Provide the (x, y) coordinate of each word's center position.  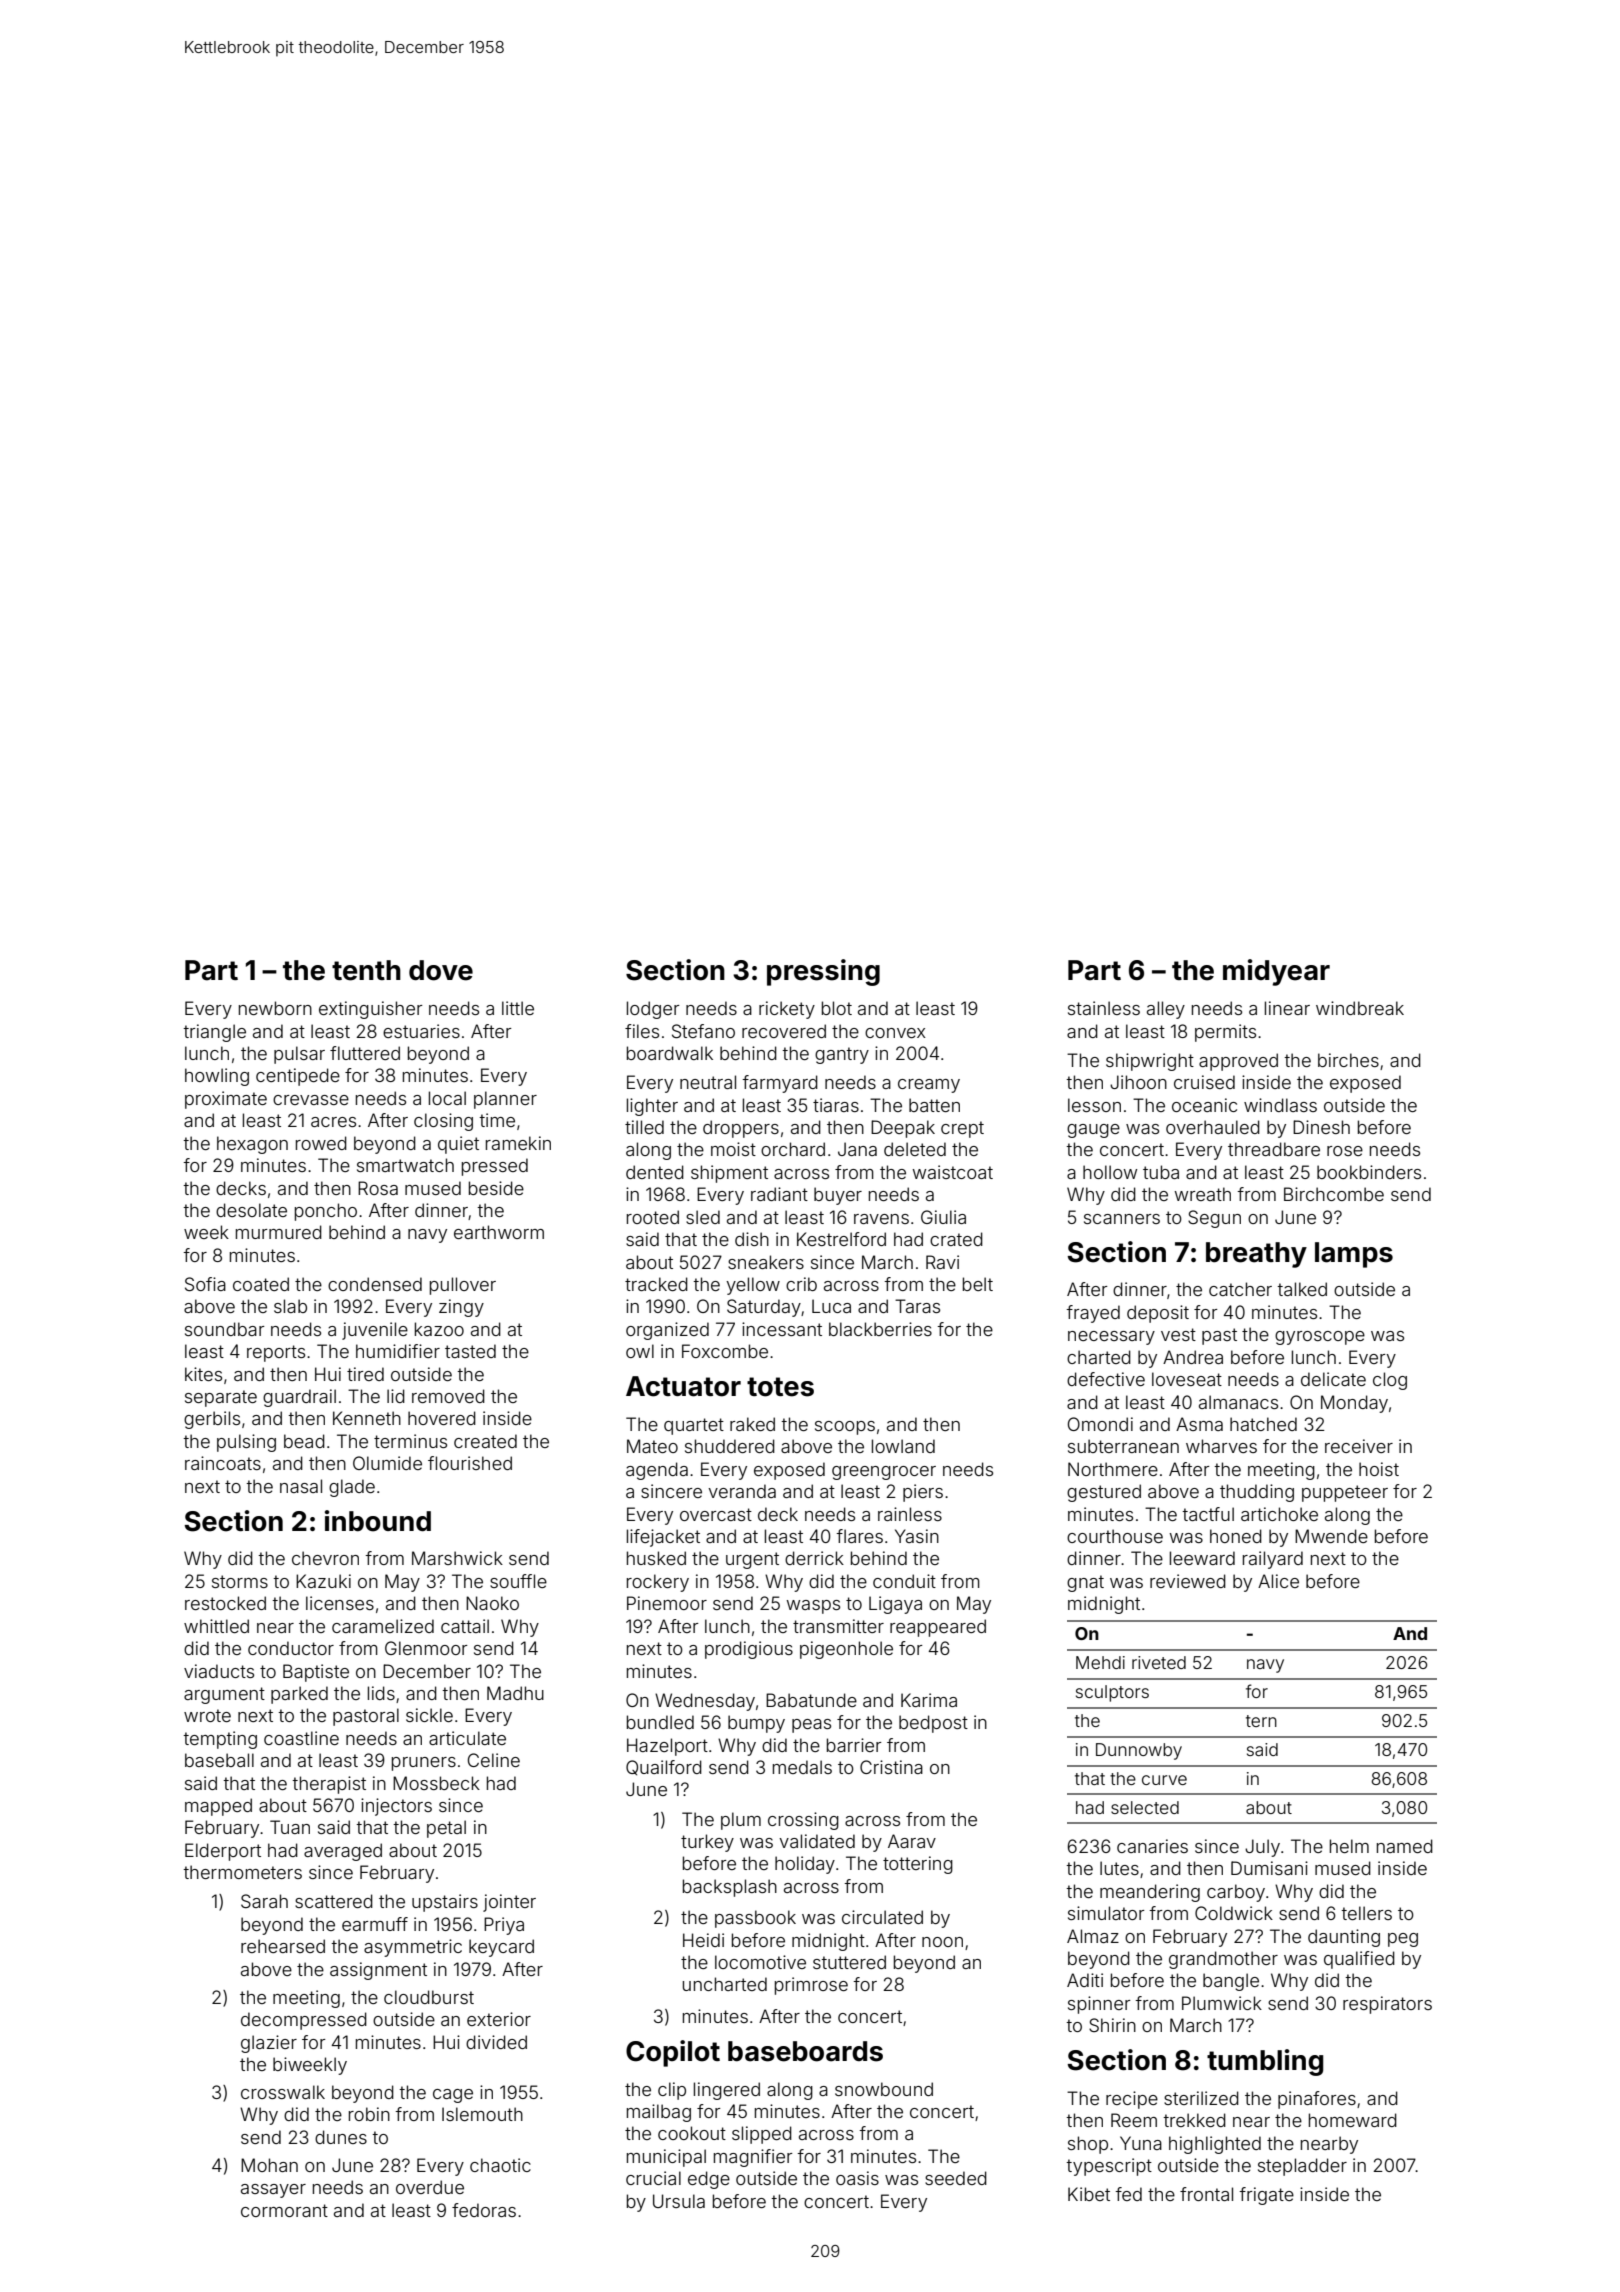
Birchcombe (1334, 1194)
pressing (823, 972)
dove (441, 970)
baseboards (805, 2051)
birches (1348, 1060)
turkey (707, 1843)
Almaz (1093, 1936)
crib (801, 1284)
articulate (467, 1738)
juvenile (375, 1331)
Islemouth (482, 2114)
